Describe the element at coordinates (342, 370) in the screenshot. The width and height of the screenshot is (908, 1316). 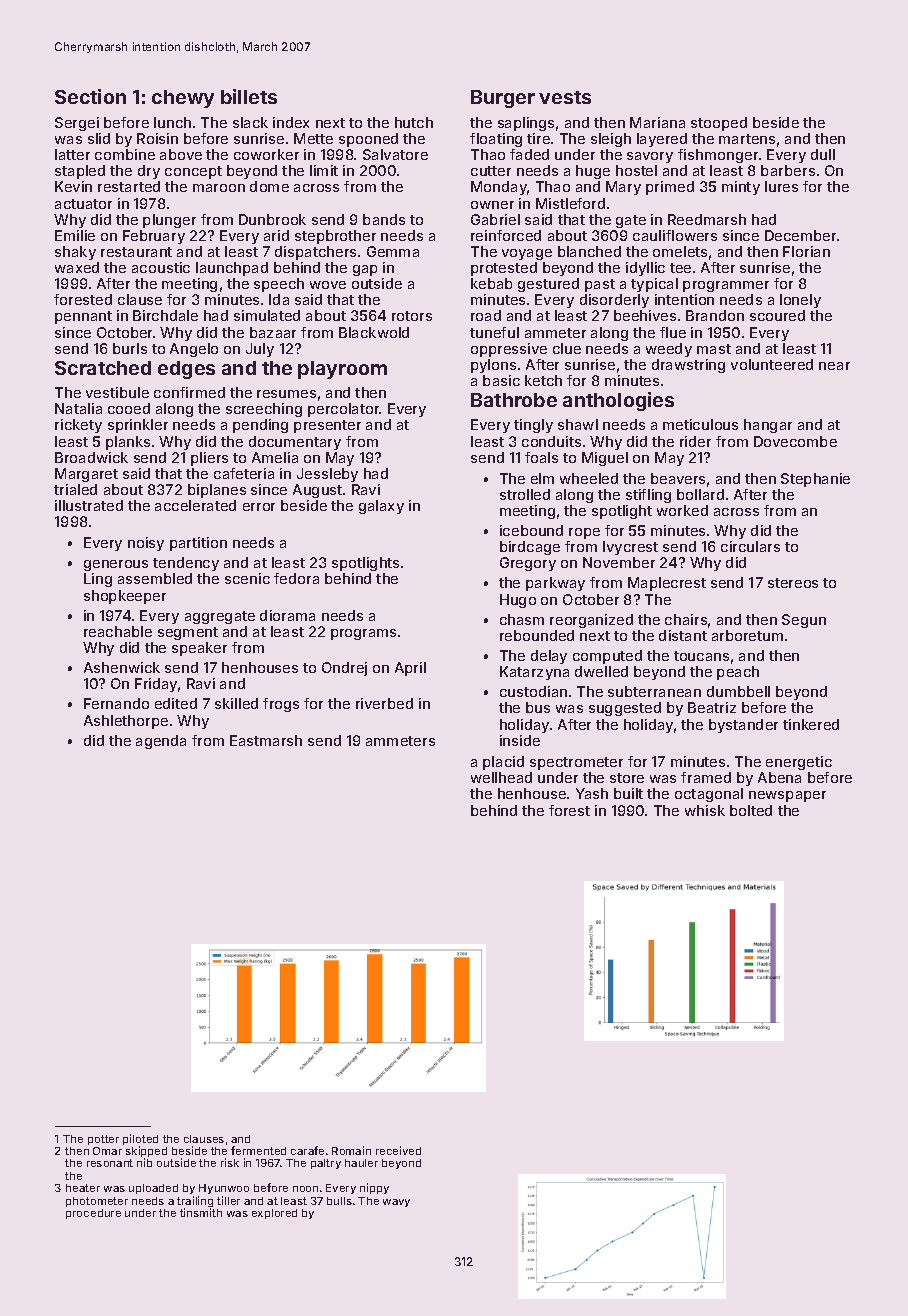
I see `playroom` at that location.
